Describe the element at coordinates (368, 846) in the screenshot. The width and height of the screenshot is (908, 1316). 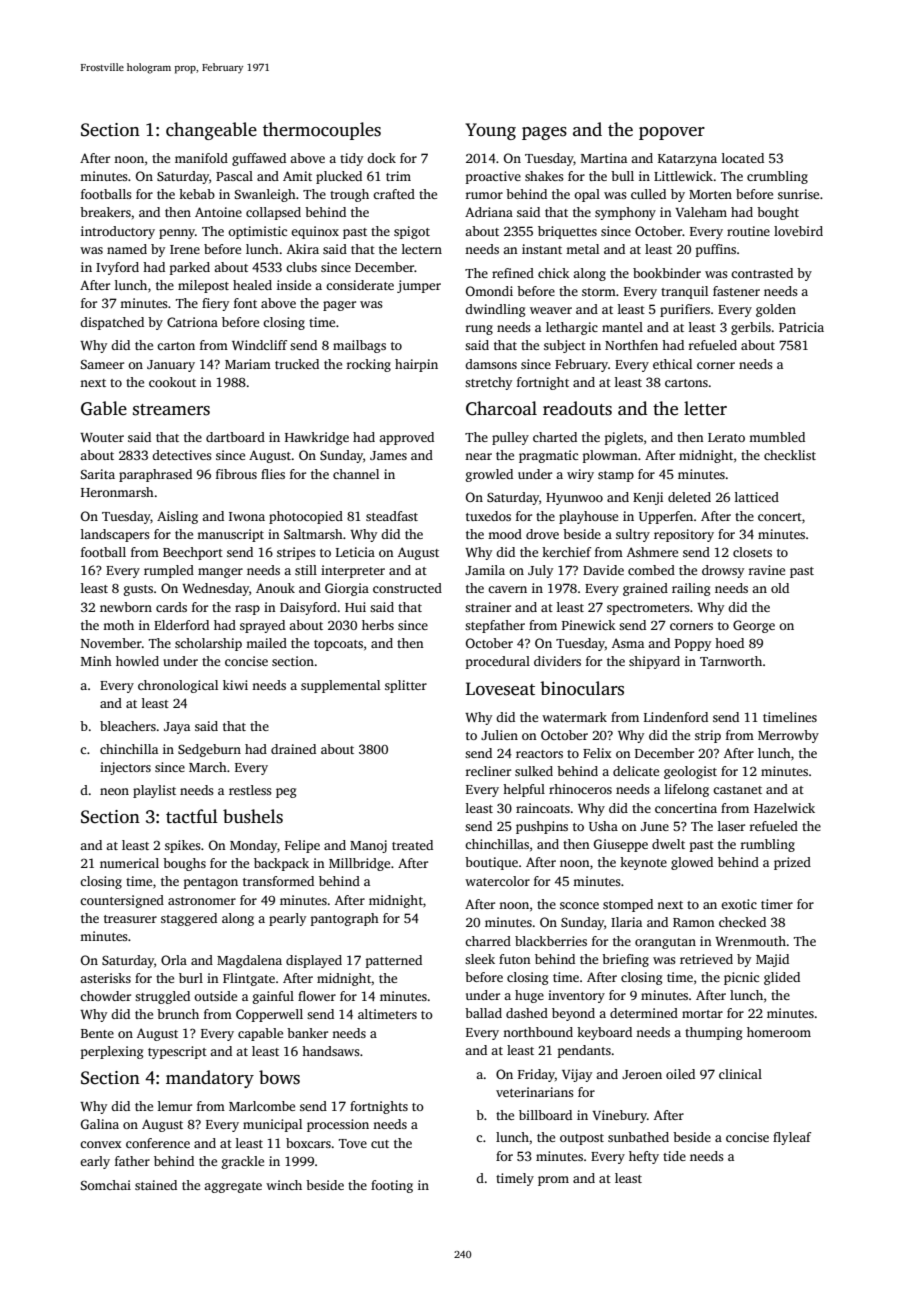
I see `Manoj` at that location.
